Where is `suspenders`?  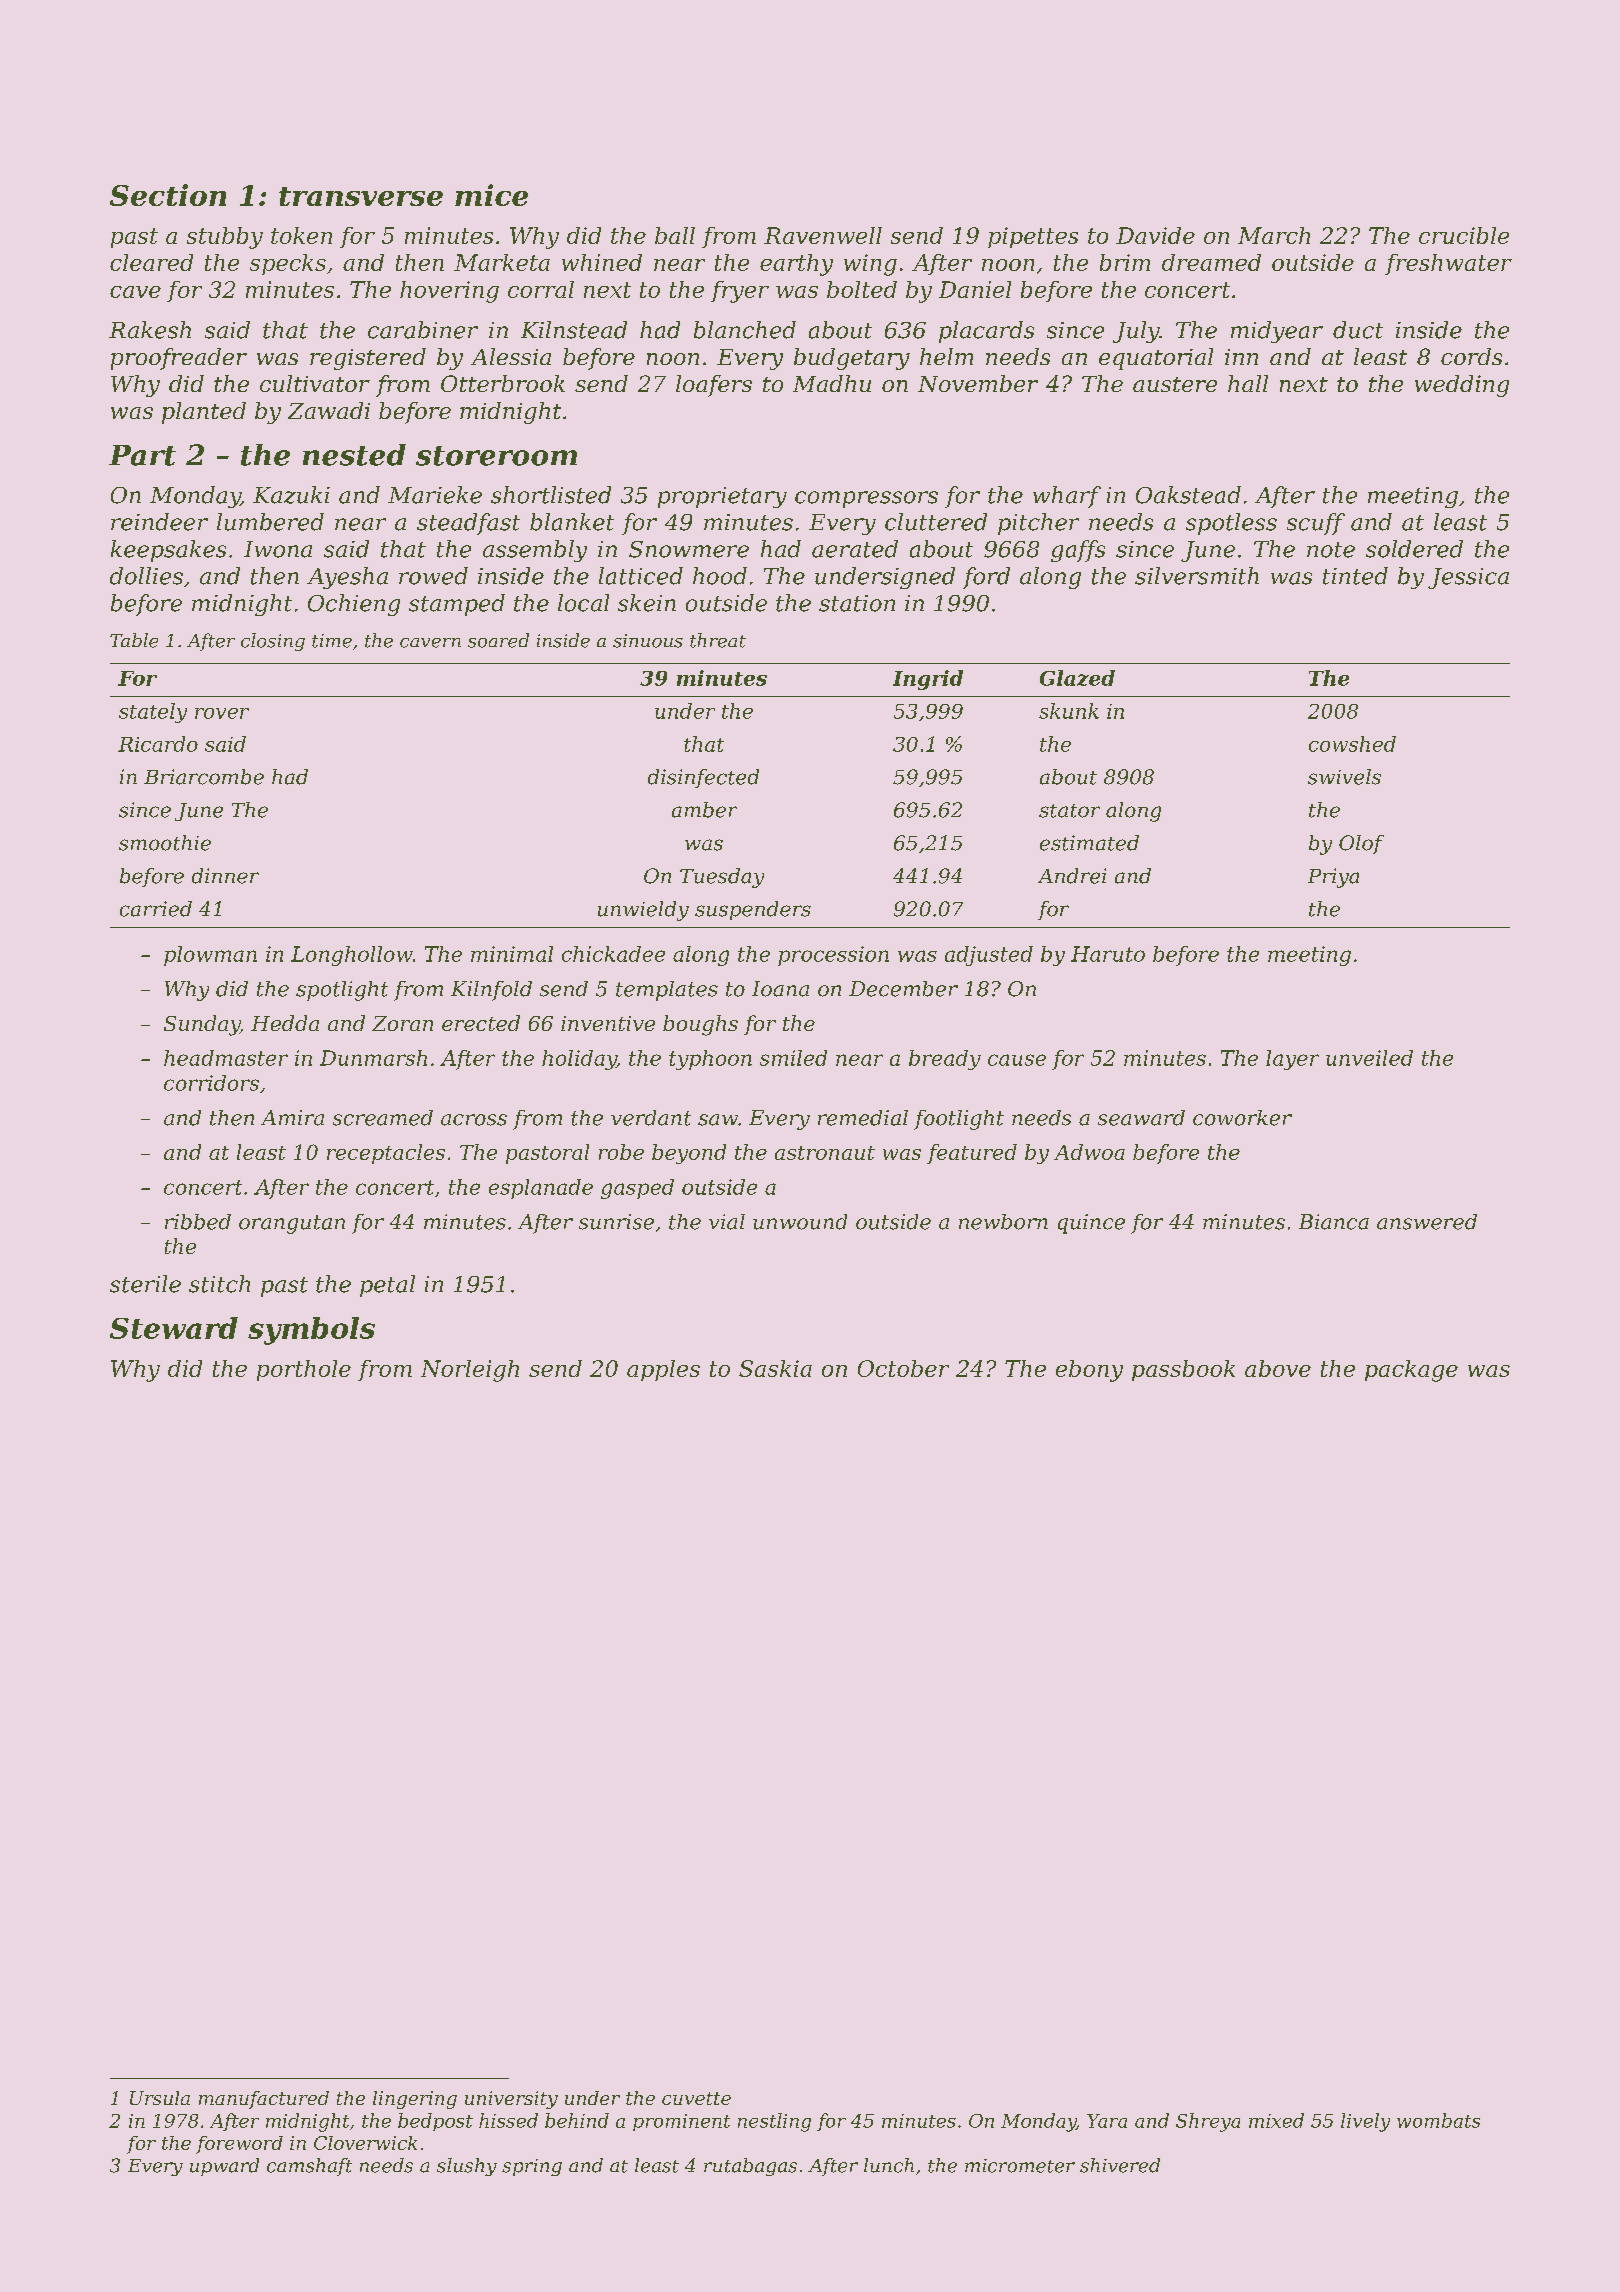 suspenders is located at coordinates (753, 910).
